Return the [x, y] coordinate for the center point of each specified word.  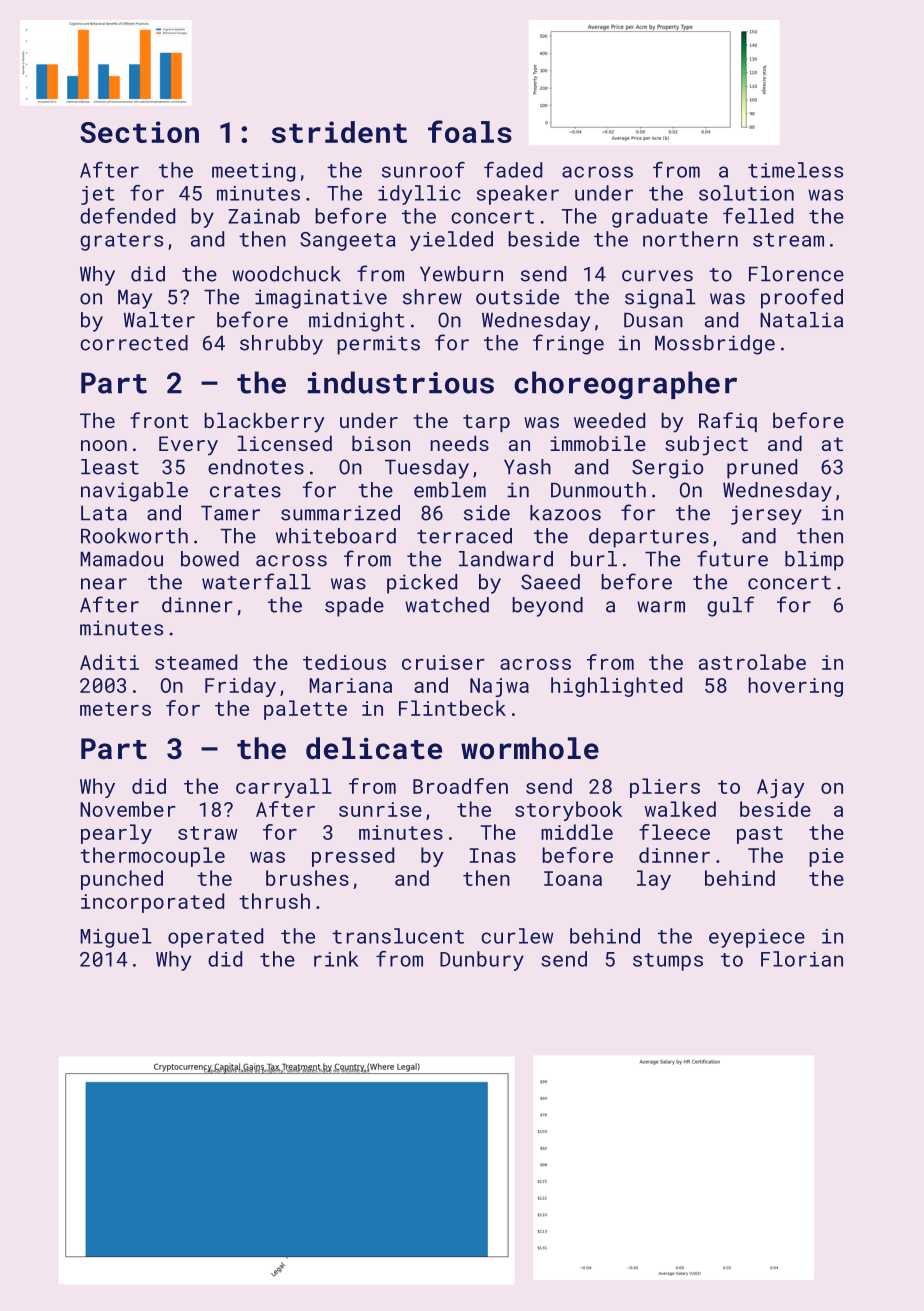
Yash [527, 467]
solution [746, 193]
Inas [493, 855]
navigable [134, 492]
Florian [802, 959]
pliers [665, 788]
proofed [802, 298]
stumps [668, 962]
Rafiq [728, 422]
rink [336, 959]
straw [207, 833]
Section [139, 132]
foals [470, 131]
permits [378, 345]
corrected [134, 343]
